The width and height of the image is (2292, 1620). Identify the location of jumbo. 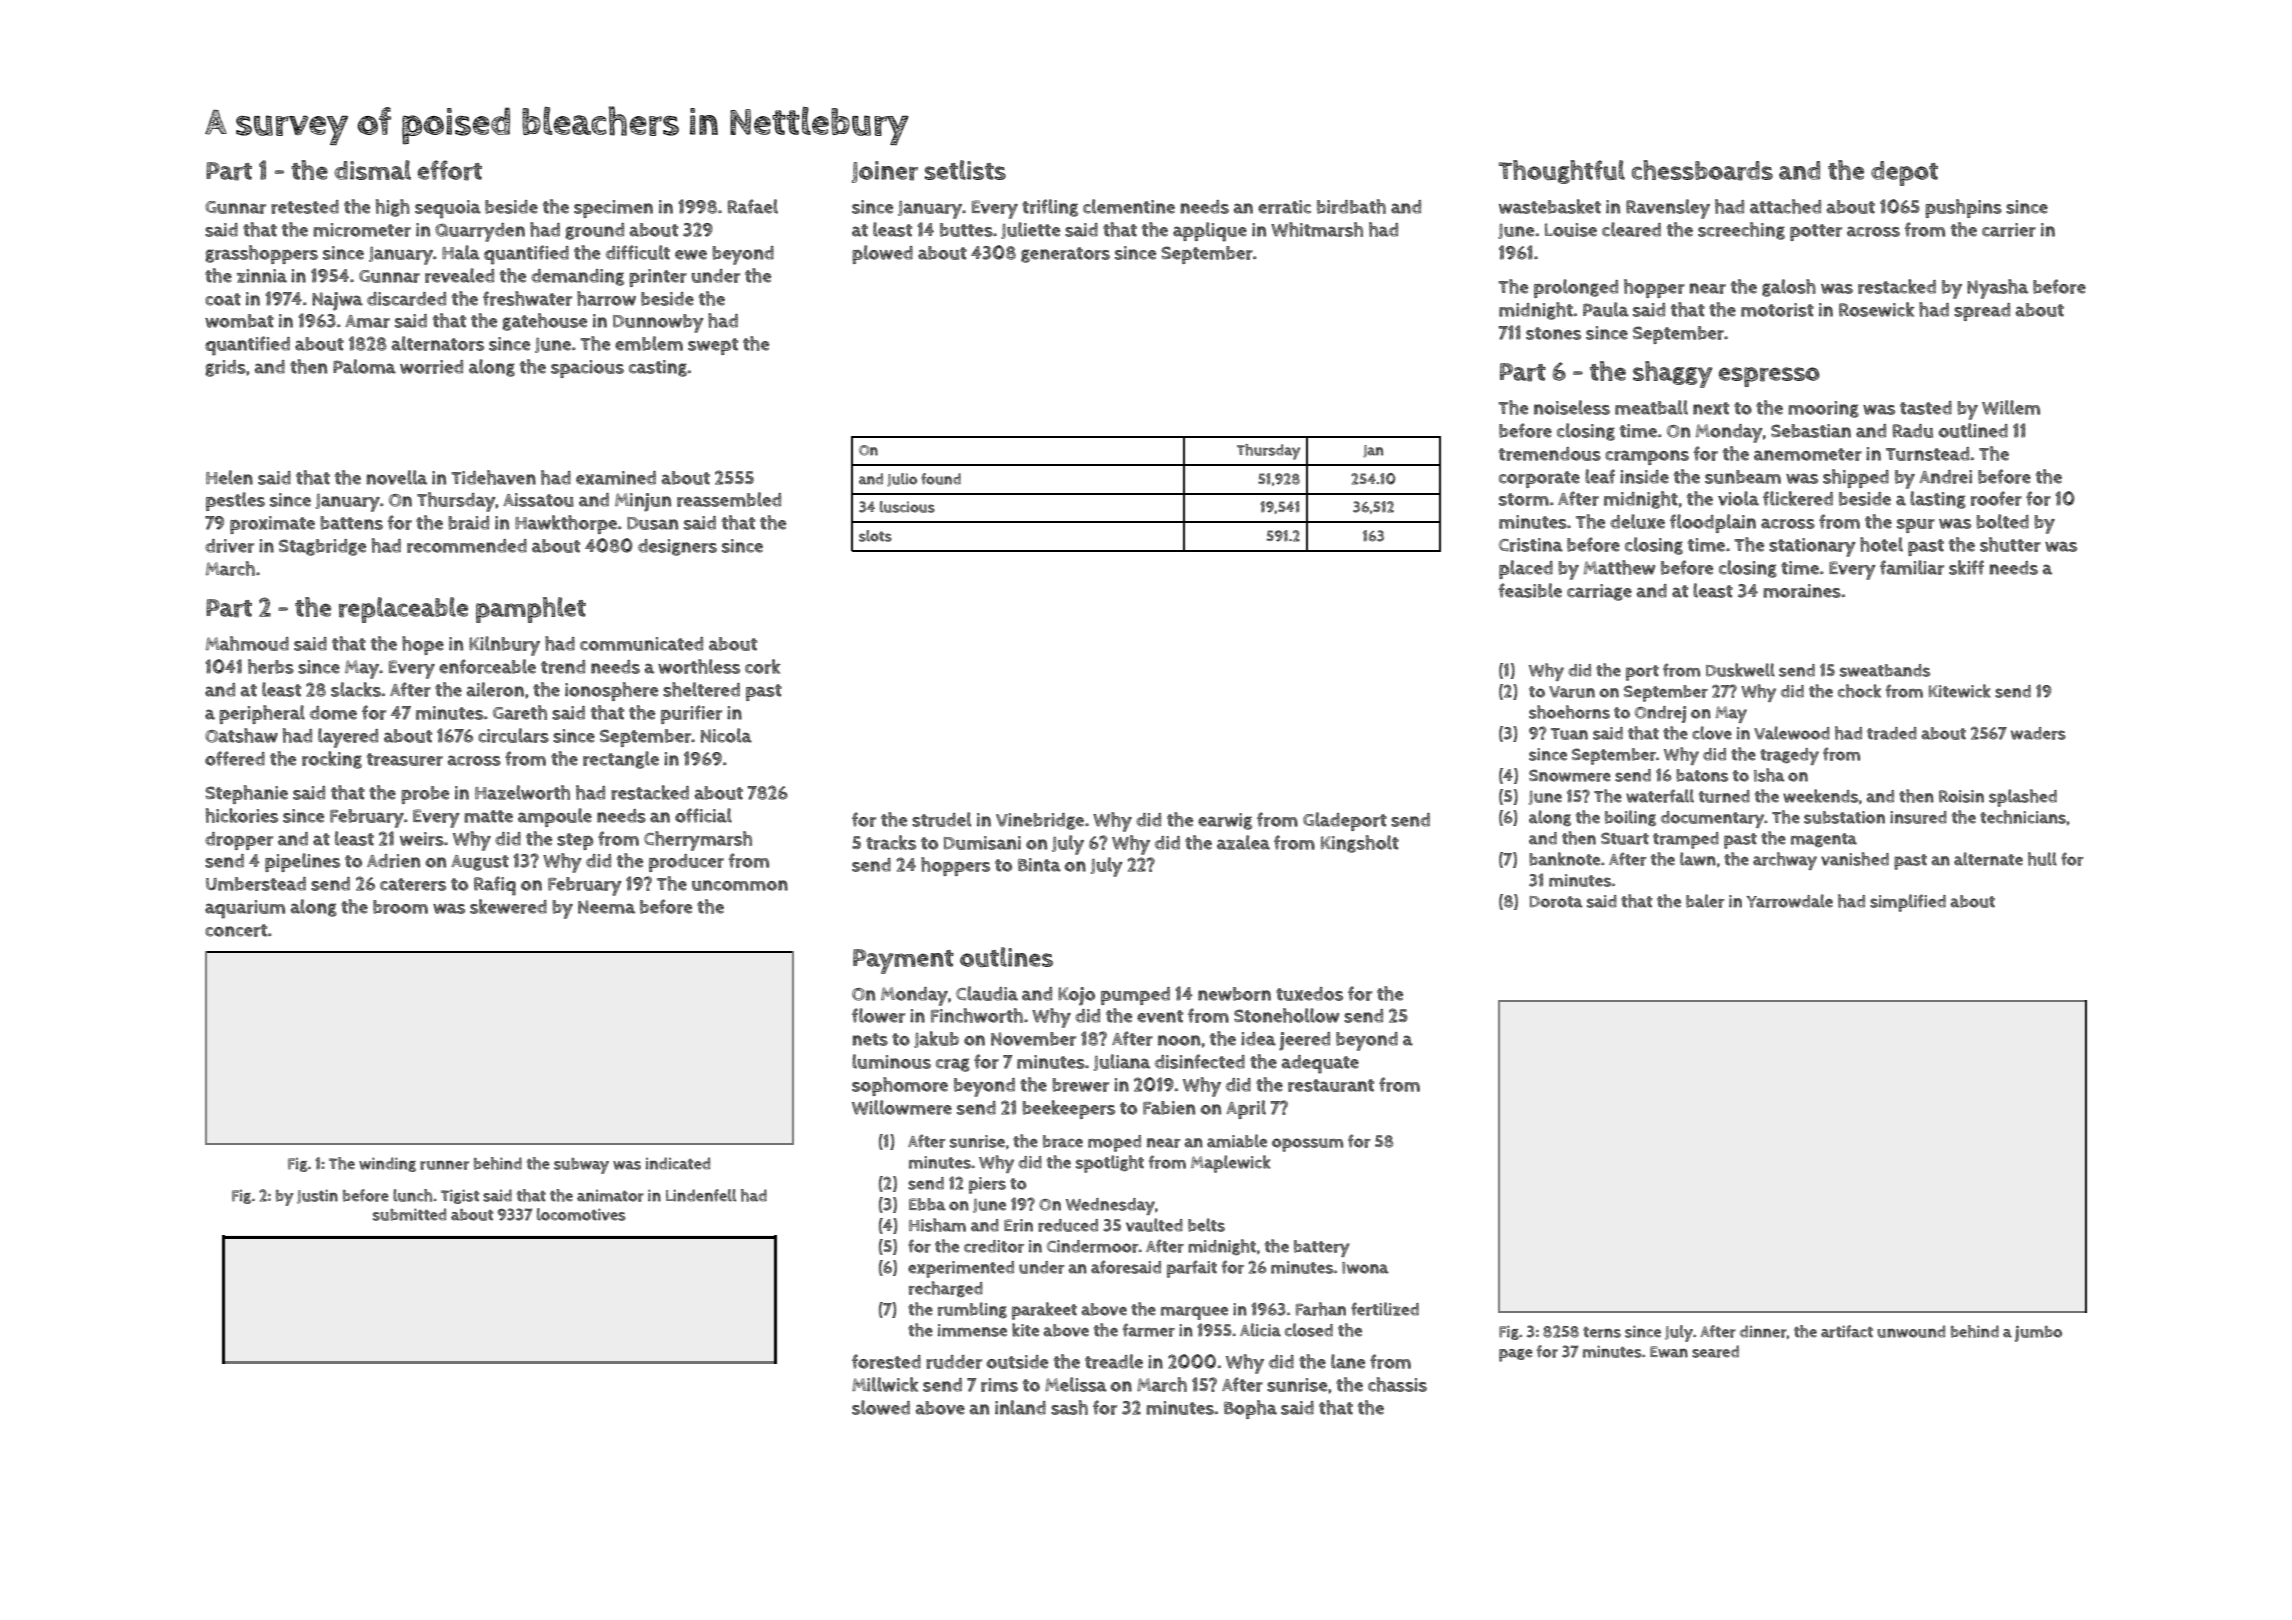
(2038, 1334).
